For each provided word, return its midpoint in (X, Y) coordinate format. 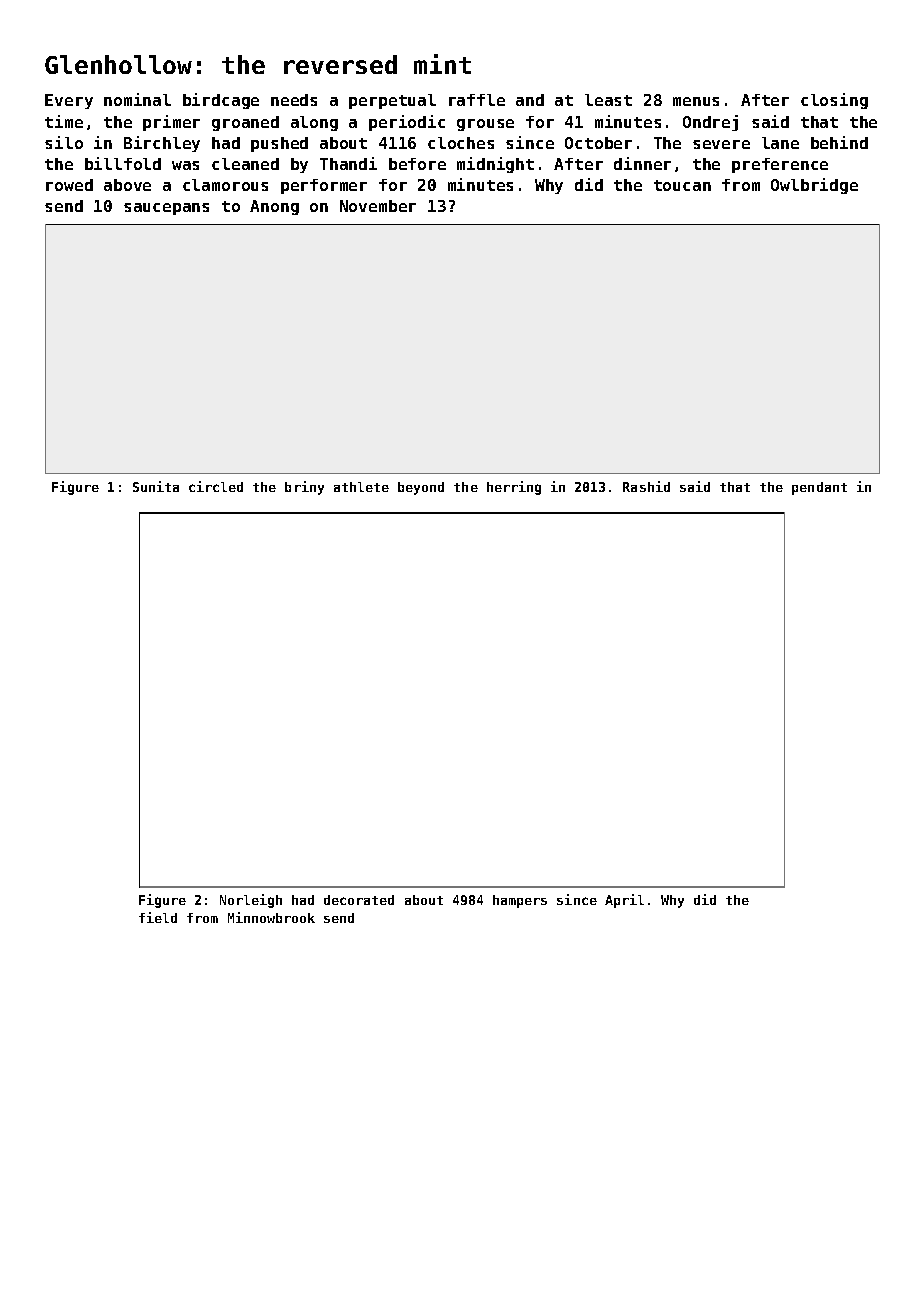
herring (514, 488)
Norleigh (251, 901)
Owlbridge (814, 186)
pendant (819, 488)
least (608, 100)
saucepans (166, 209)
